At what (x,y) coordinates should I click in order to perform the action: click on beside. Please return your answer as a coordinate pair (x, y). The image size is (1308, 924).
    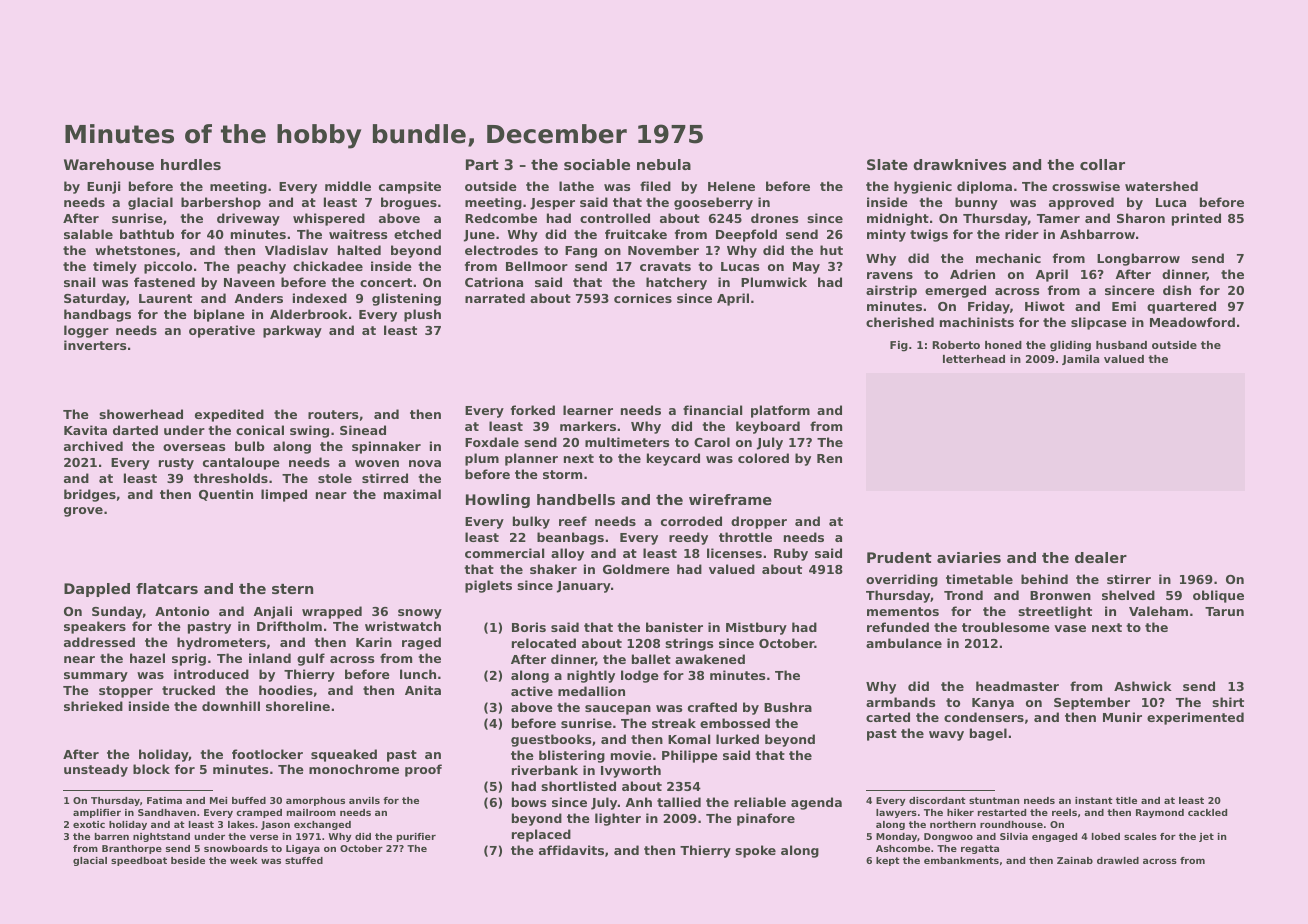
    Looking at the image, I should click on (188, 860).
